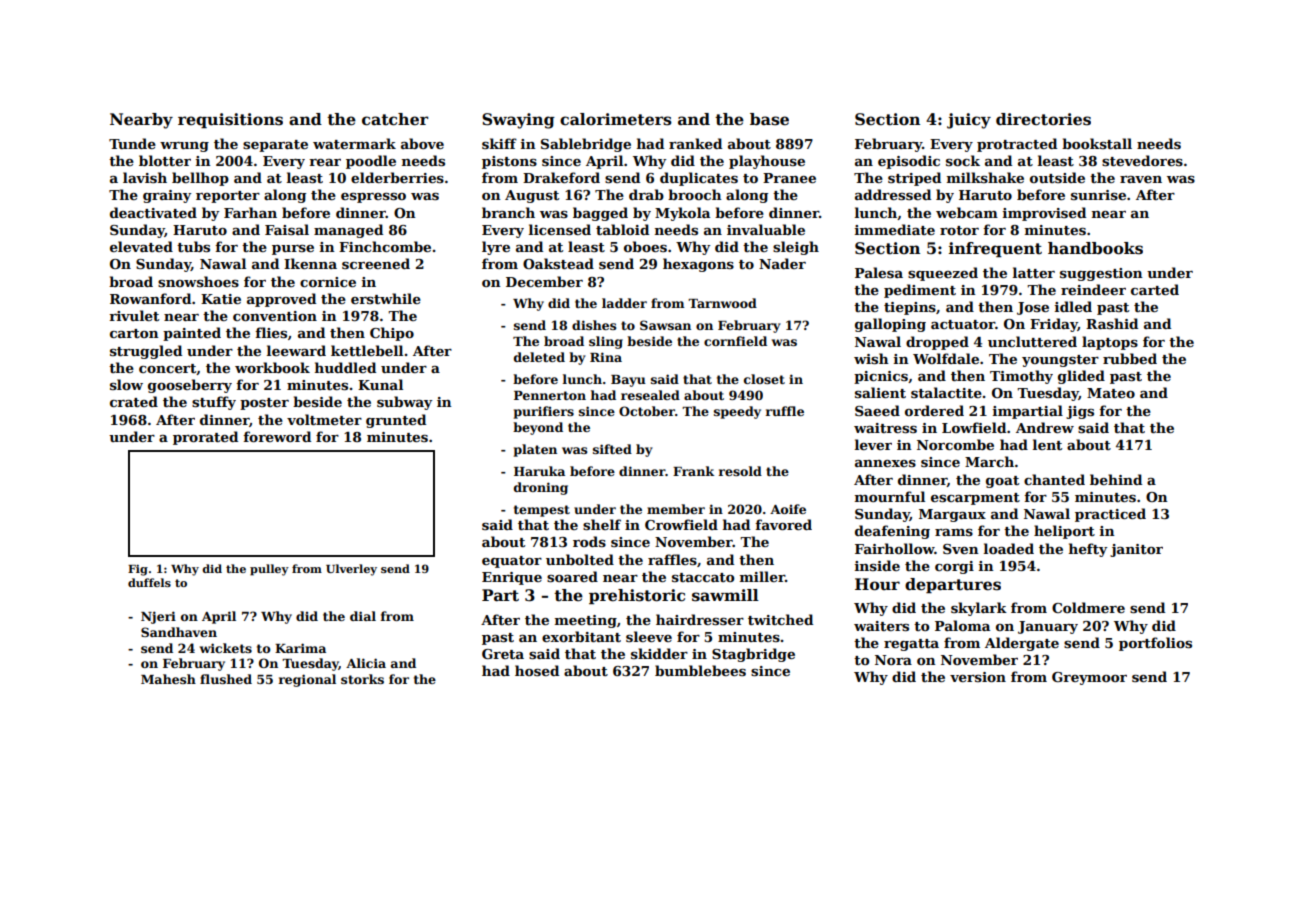 This screenshot has height=924, width=1308. I want to click on dishes, so click(594, 325).
